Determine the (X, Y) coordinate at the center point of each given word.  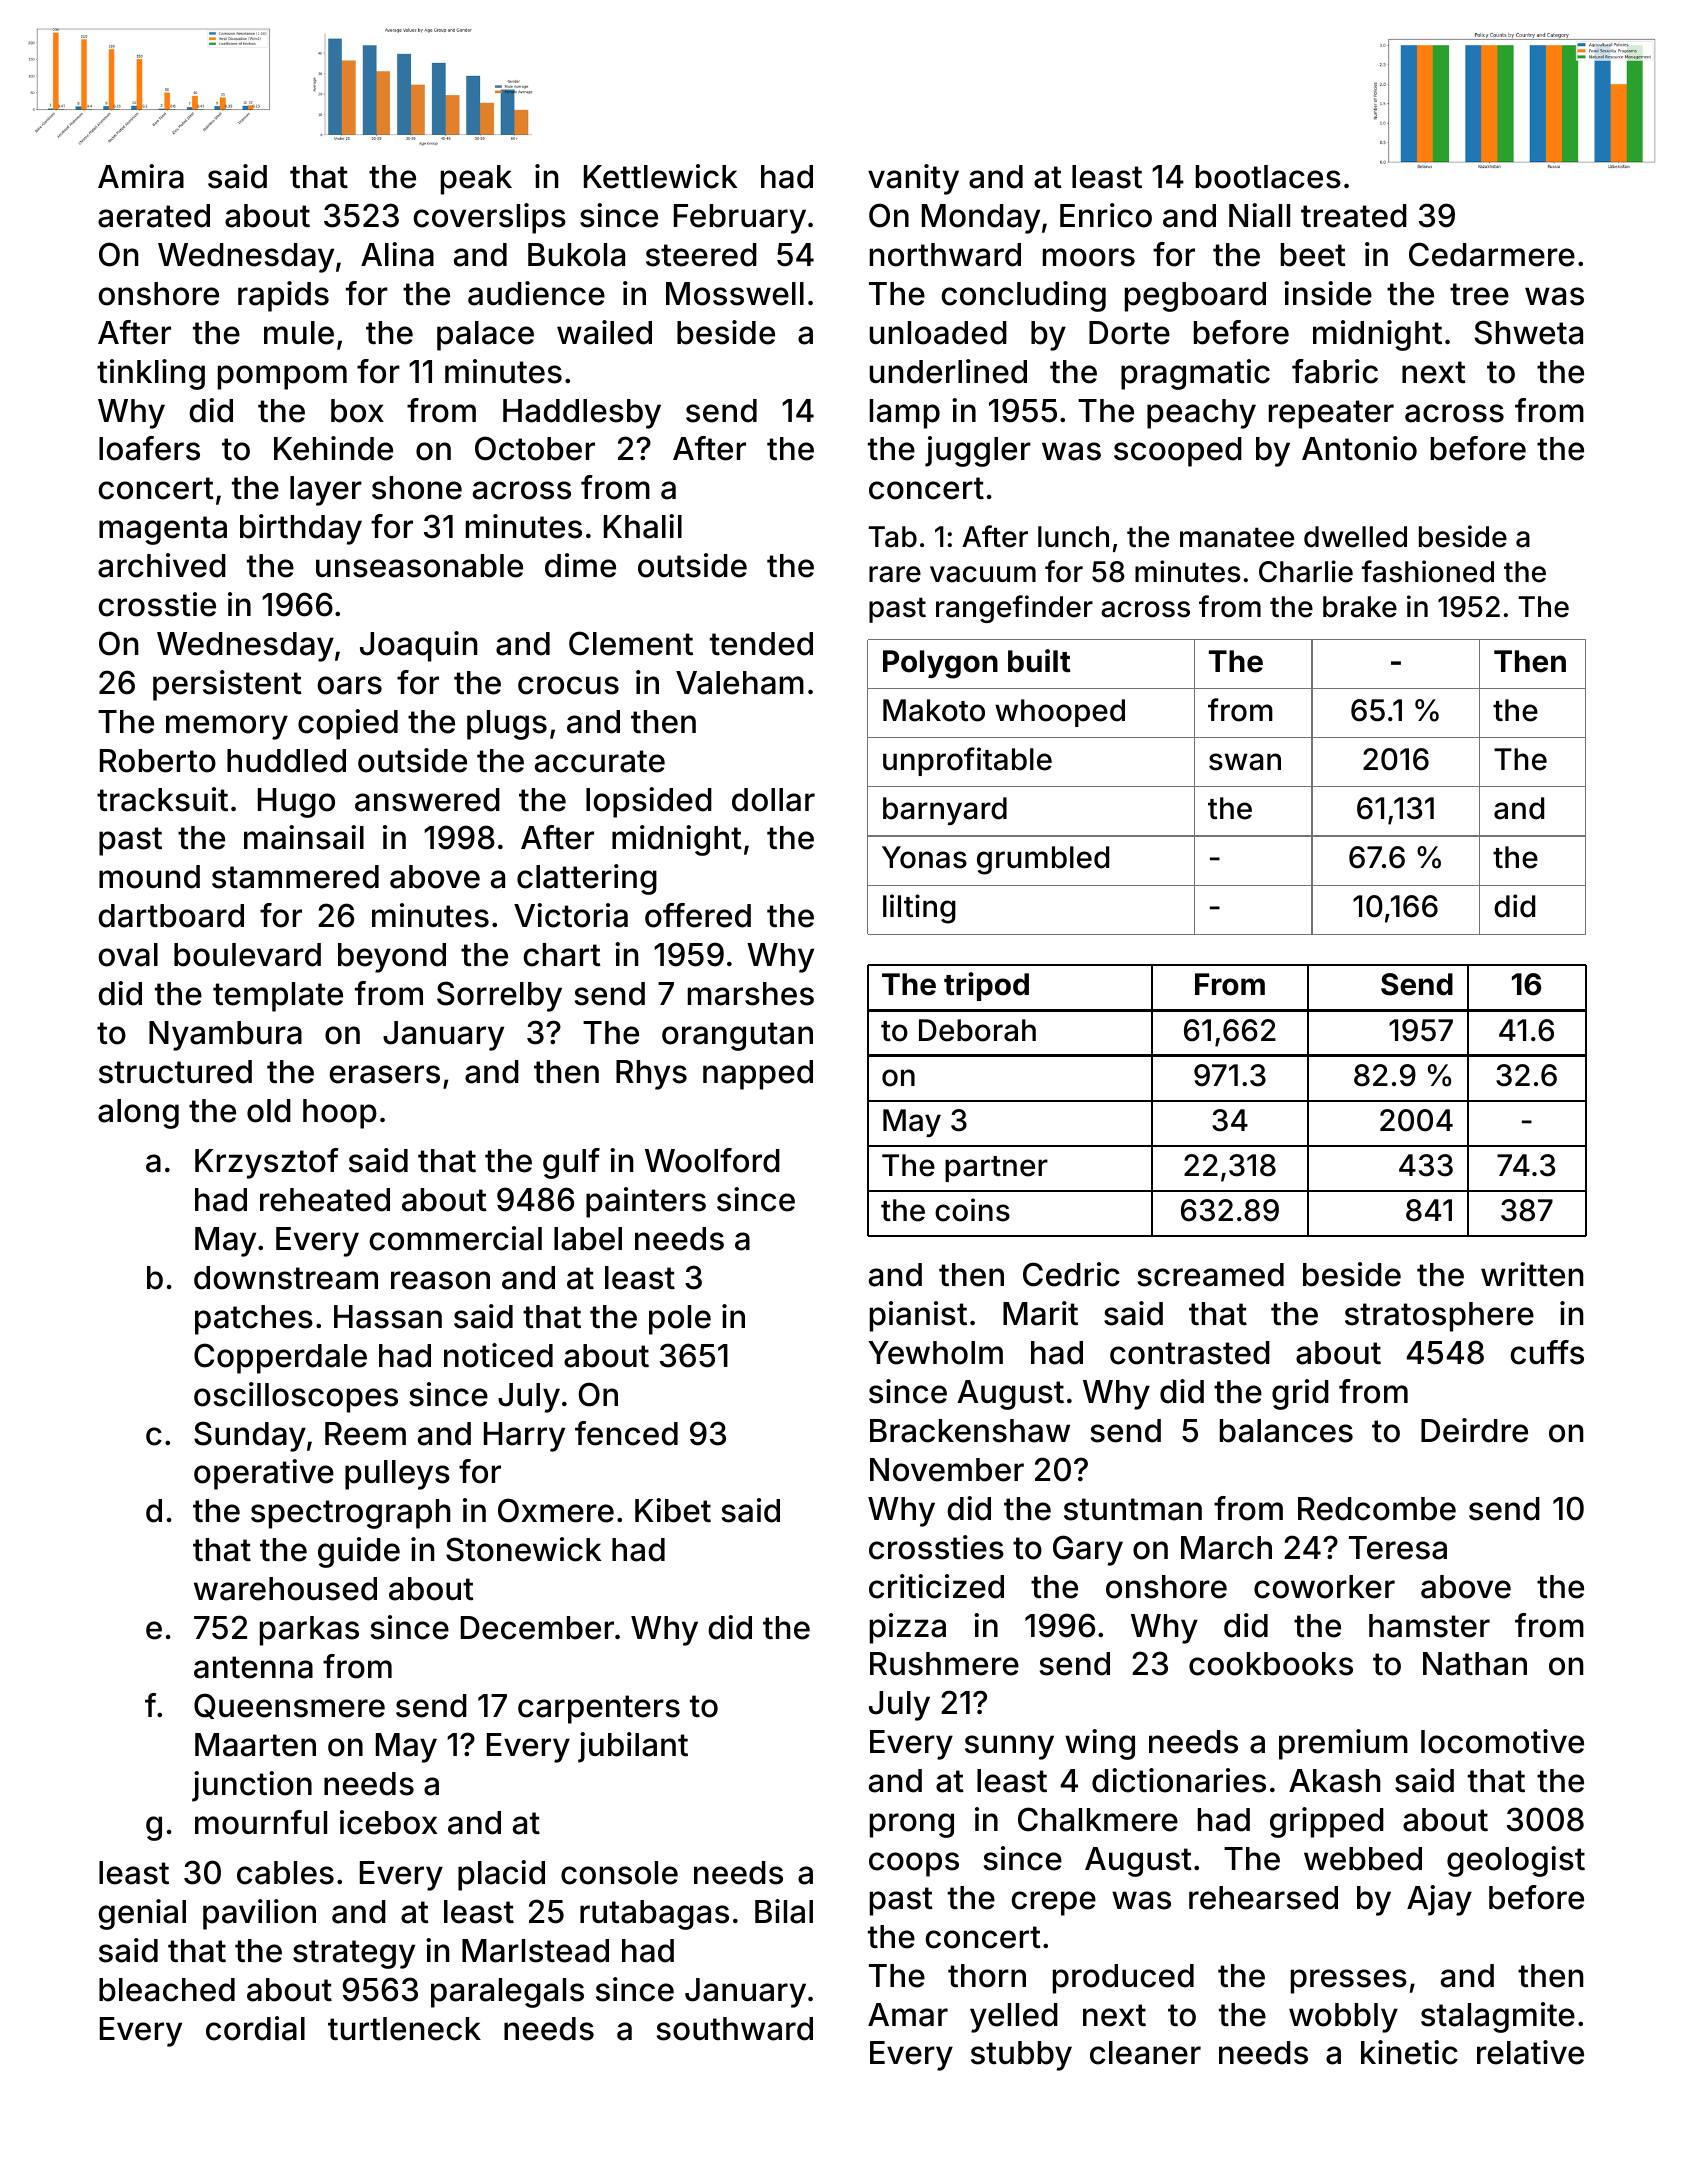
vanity (913, 179)
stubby (1021, 2056)
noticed (498, 1355)
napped (758, 1075)
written (1532, 1274)
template (278, 997)
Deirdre (1474, 1430)
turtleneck (404, 2029)
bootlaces (1268, 177)
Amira (141, 176)
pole (680, 1320)
